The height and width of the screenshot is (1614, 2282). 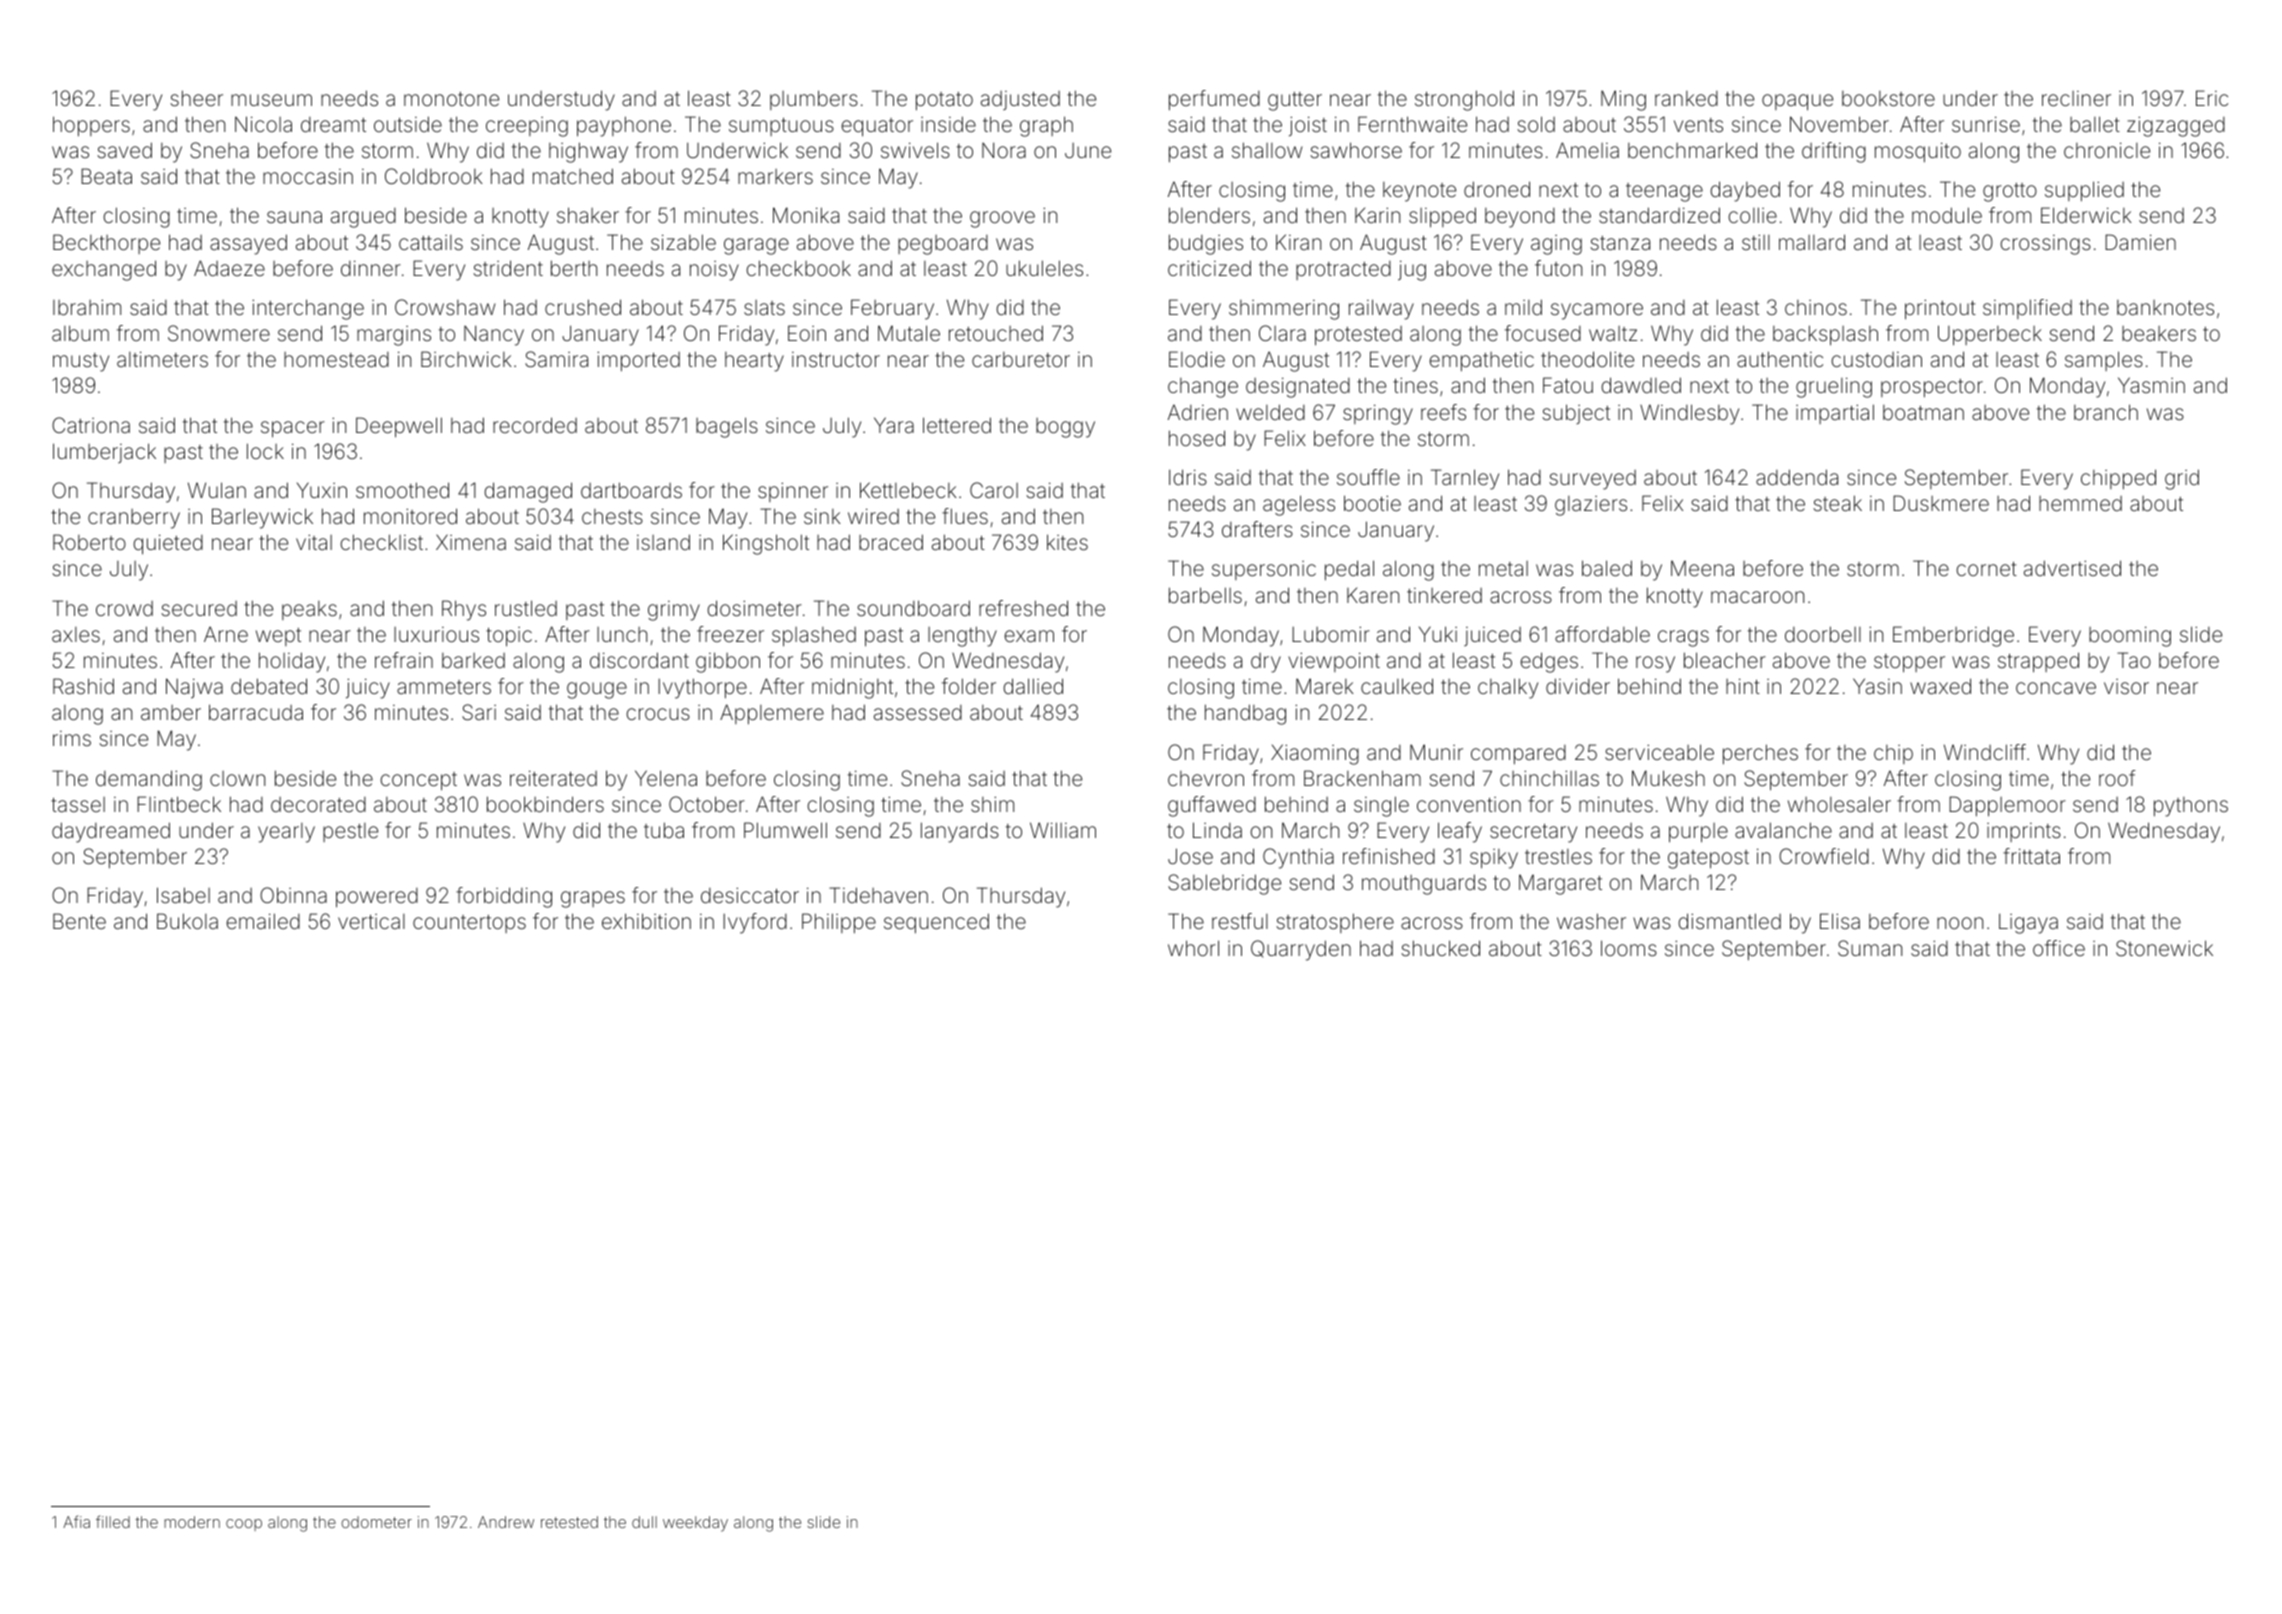 What do you see at coordinates (1629, 948) in the screenshot?
I see `looms` at bounding box center [1629, 948].
